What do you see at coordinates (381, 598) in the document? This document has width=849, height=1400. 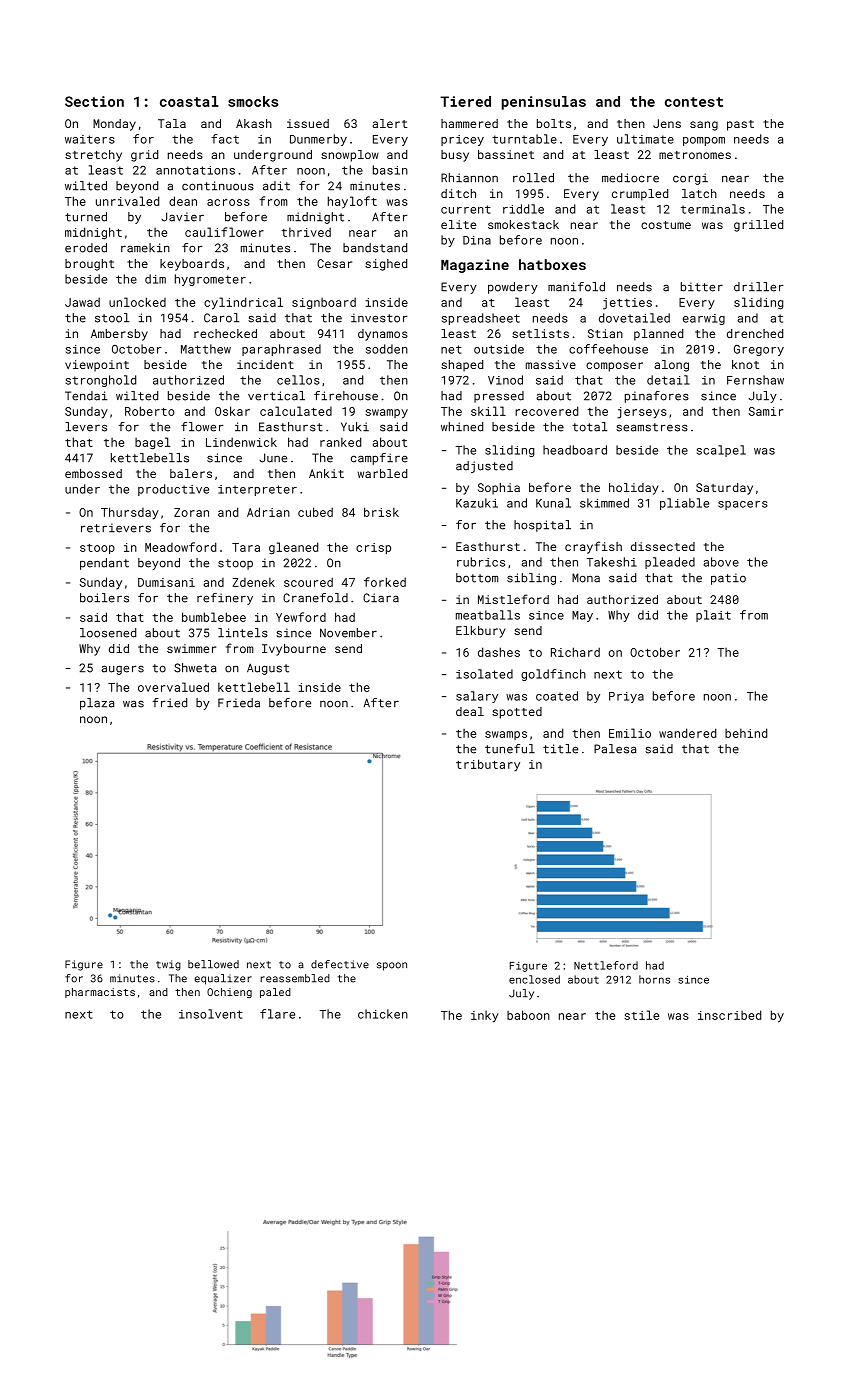 I see `Ciara` at bounding box center [381, 598].
